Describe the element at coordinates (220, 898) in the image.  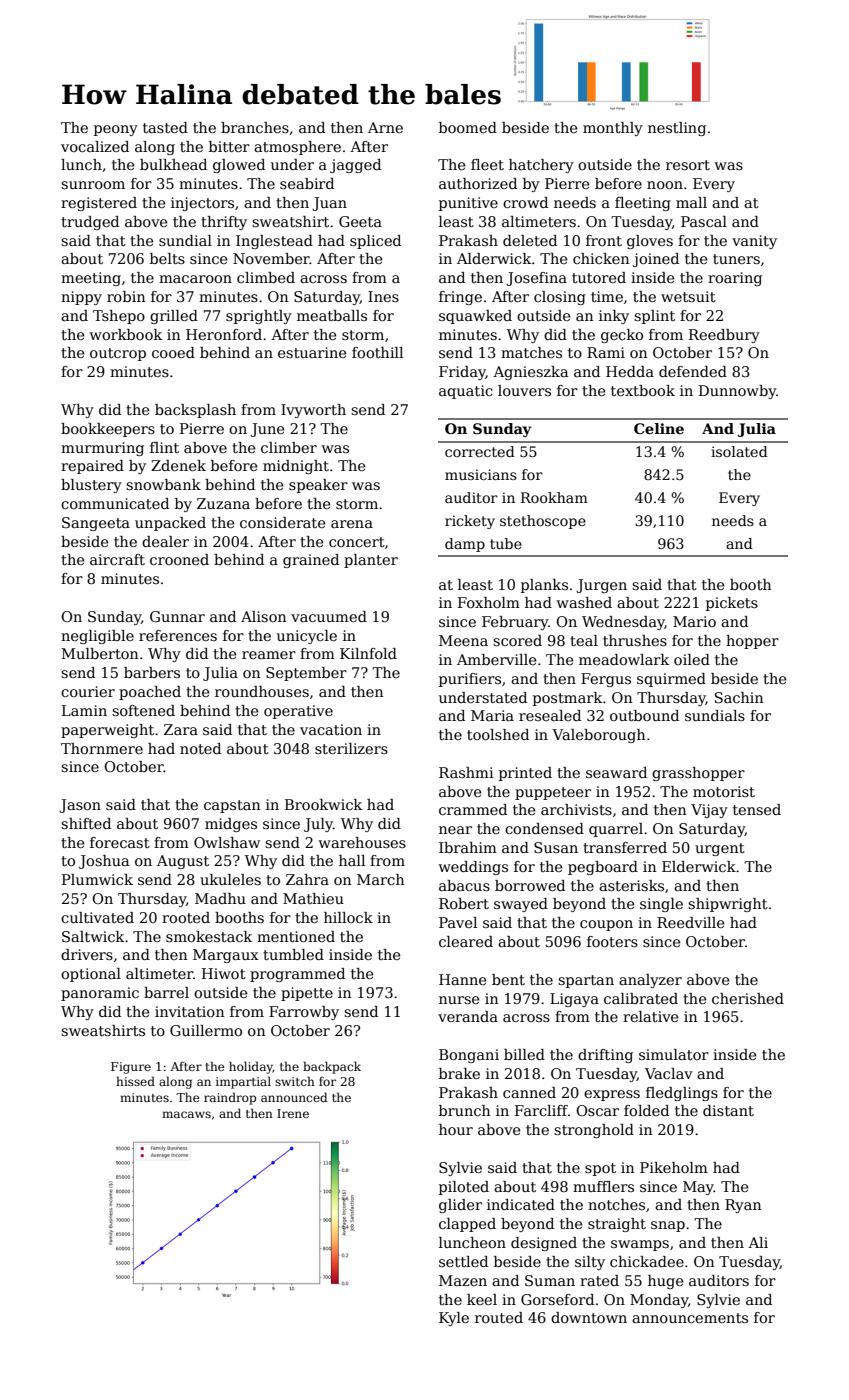
I see `Madhu` at that location.
